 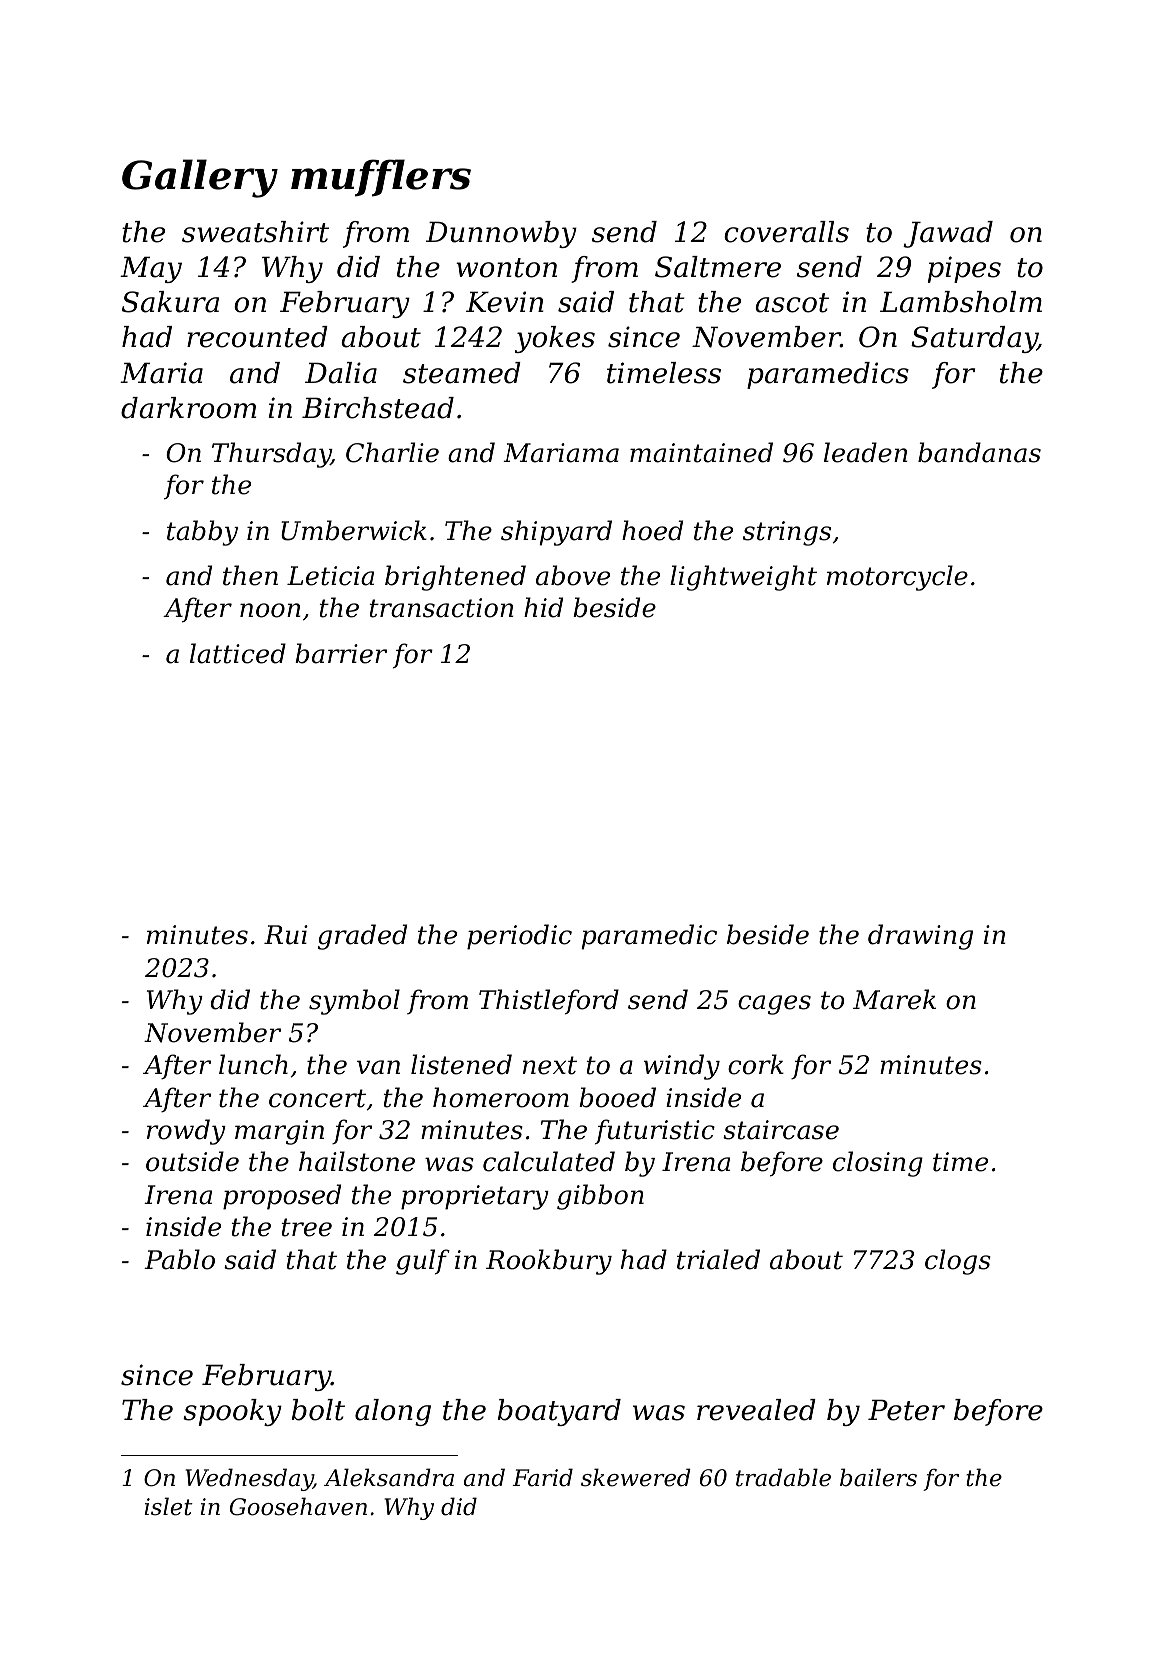 What do you see at coordinates (318, 1410) in the screenshot?
I see `bolt` at bounding box center [318, 1410].
